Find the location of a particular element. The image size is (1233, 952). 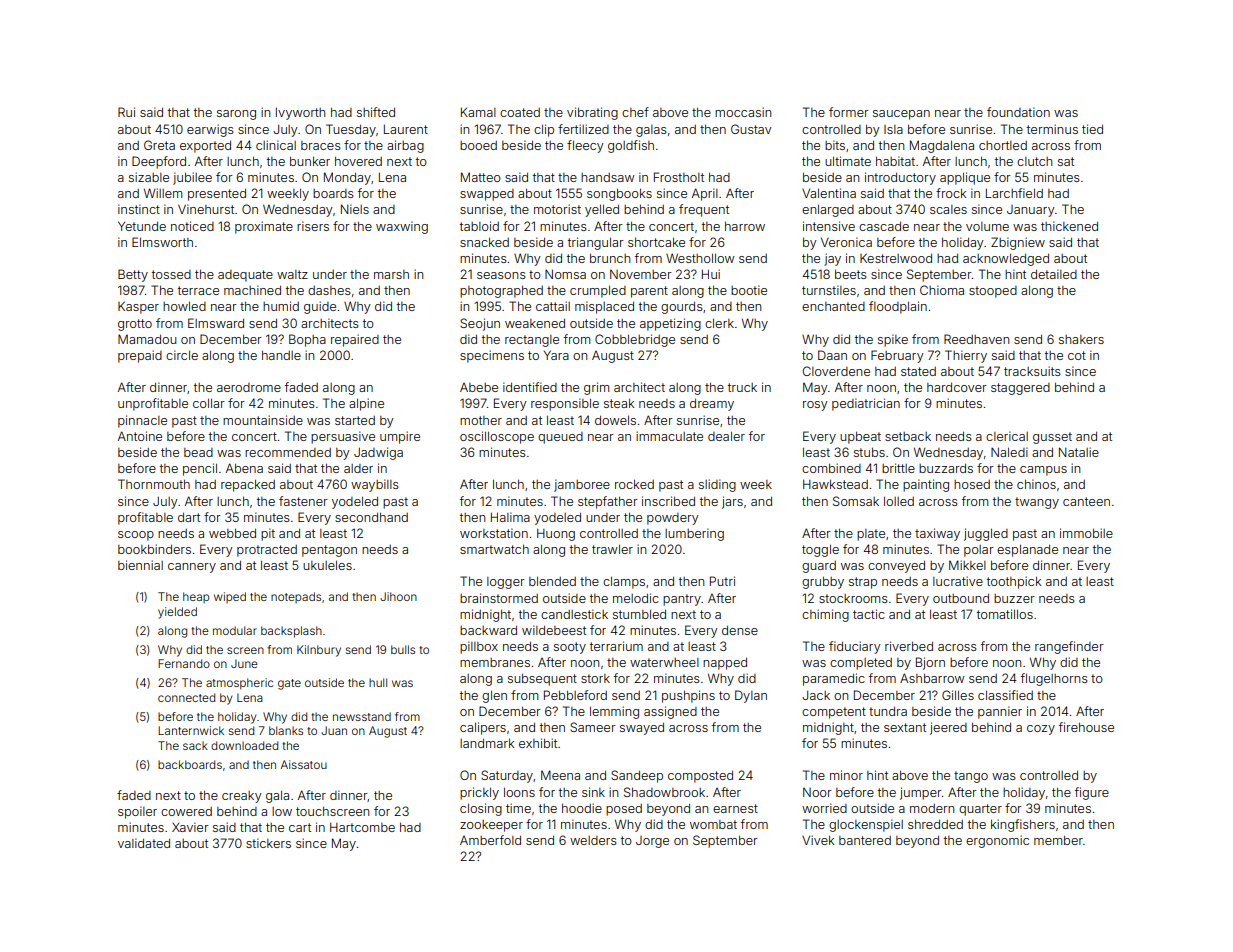

Reedhaven is located at coordinates (976, 339).
